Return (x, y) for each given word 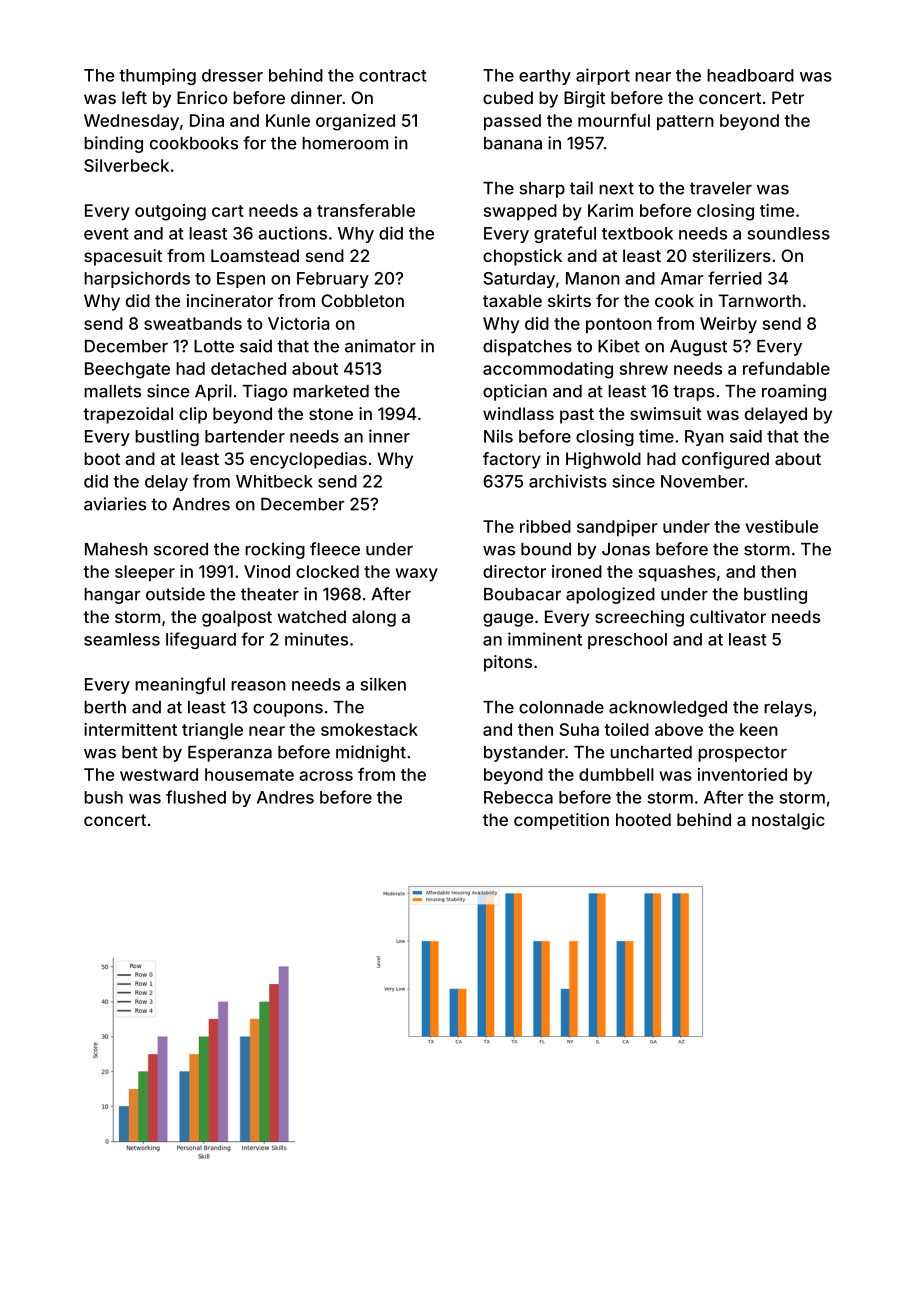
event (106, 234)
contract (393, 76)
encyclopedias (308, 460)
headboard (750, 75)
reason (258, 686)
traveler (721, 188)
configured (725, 460)
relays (788, 709)
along (374, 618)
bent (140, 752)
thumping (157, 76)
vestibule (781, 526)
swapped (520, 212)
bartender (245, 436)
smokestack (369, 729)
